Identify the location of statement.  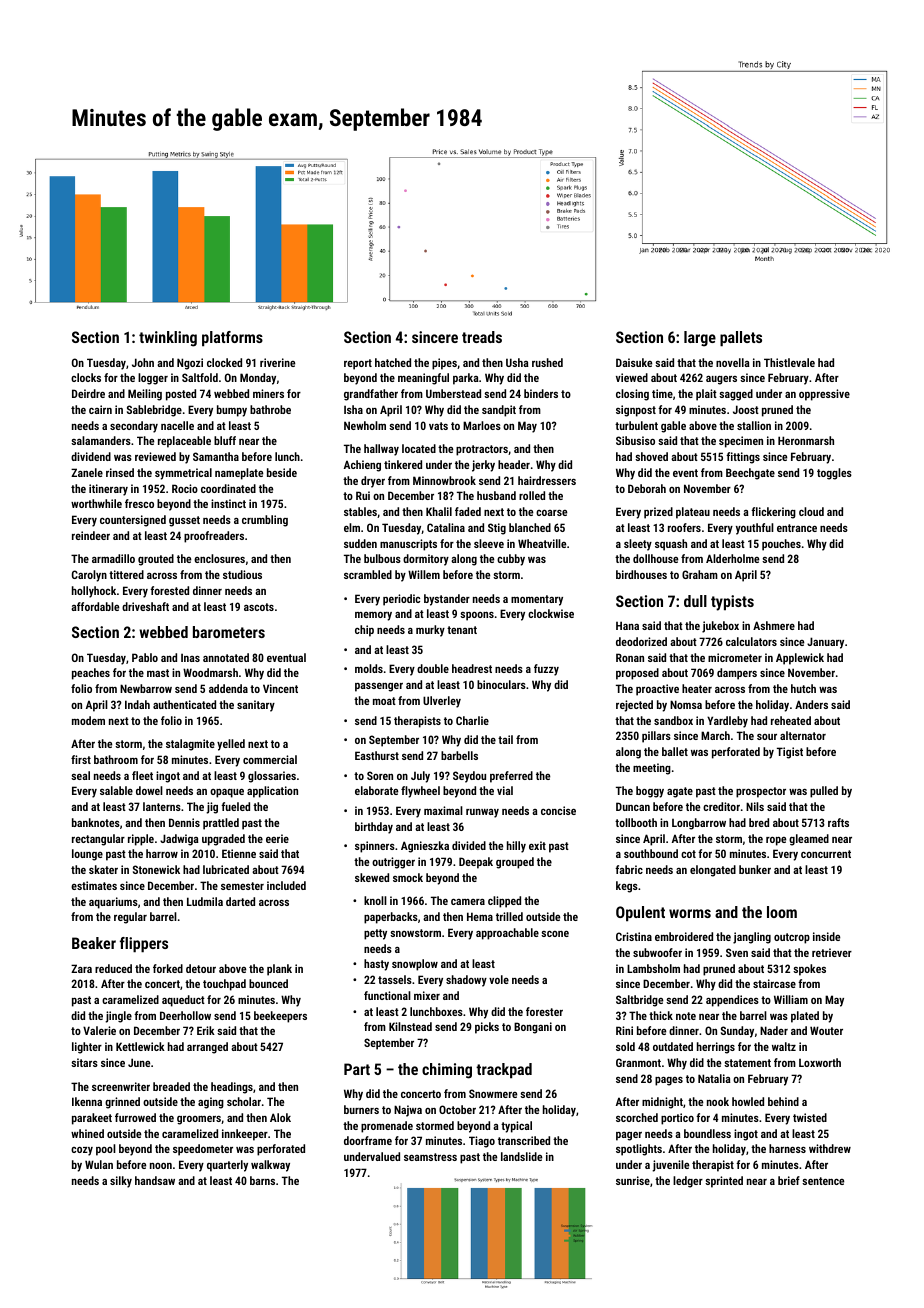
(747, 1063).
